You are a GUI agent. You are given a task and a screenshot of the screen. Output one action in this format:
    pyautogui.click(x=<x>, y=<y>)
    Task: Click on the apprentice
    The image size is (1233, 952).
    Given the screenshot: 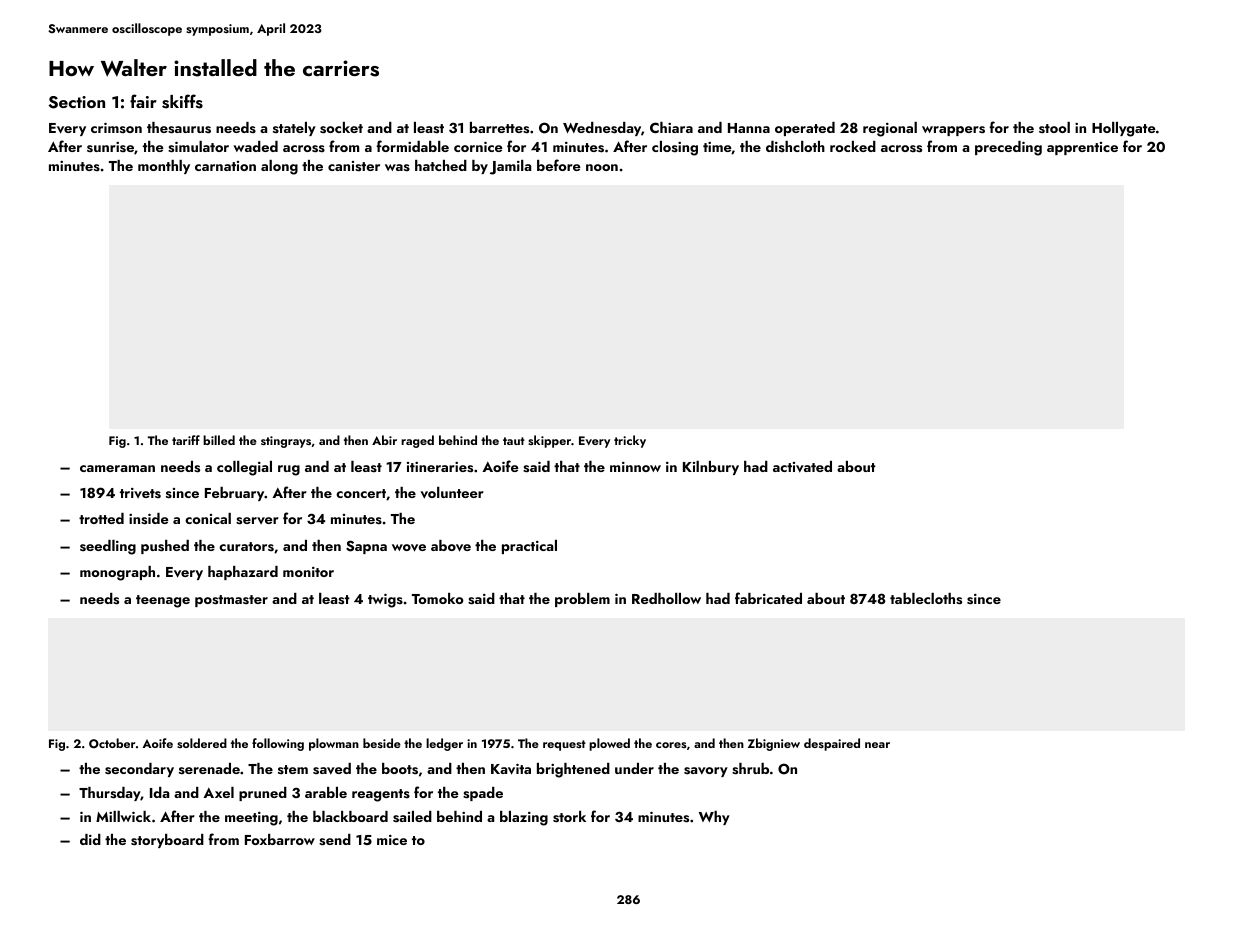 What is the action you would take?
    pyautogui.click(x=1082, y=148)
